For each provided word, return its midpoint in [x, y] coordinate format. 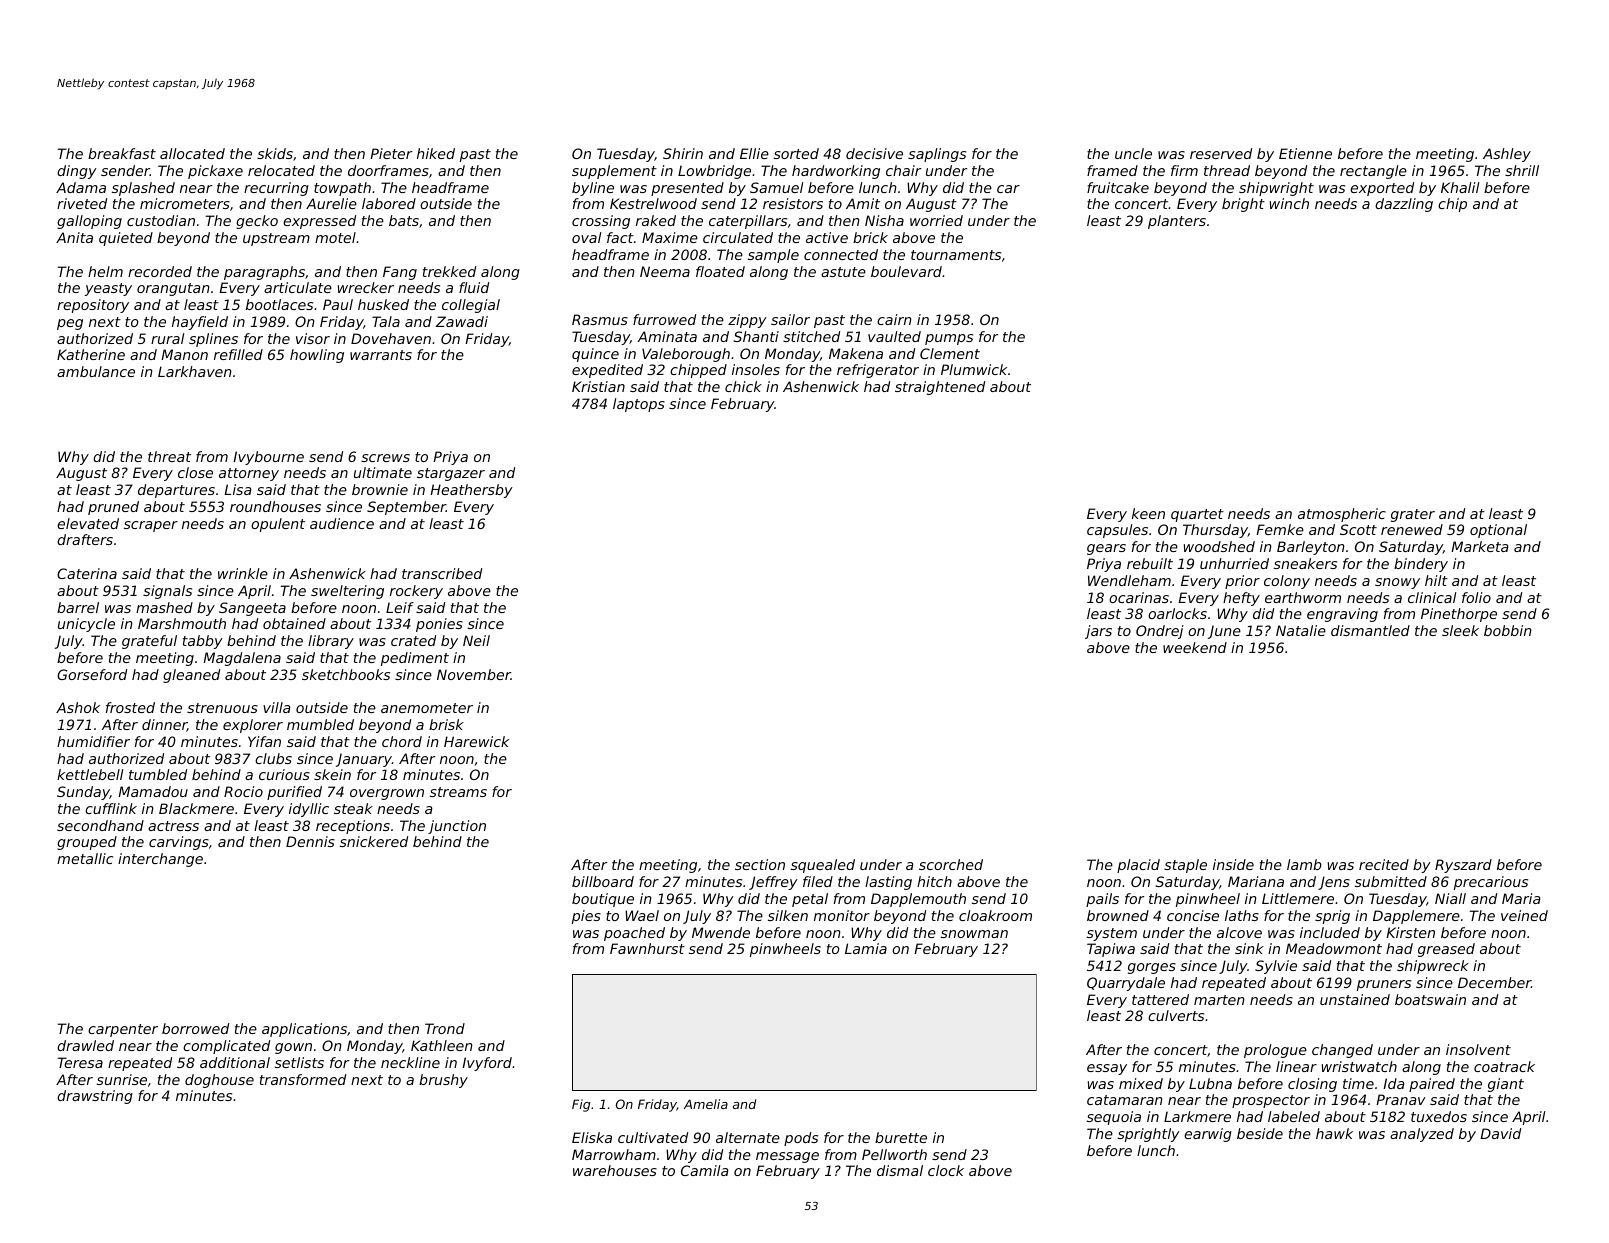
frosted [130, 707]
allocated [192, 153]
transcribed [442, 573]
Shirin [683, 153]
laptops [639, 405]
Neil [476, 640]
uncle [1133, 153]
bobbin [1508, 630]
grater [1413, 515]
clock [946, 1170]
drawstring [95, 1097]
